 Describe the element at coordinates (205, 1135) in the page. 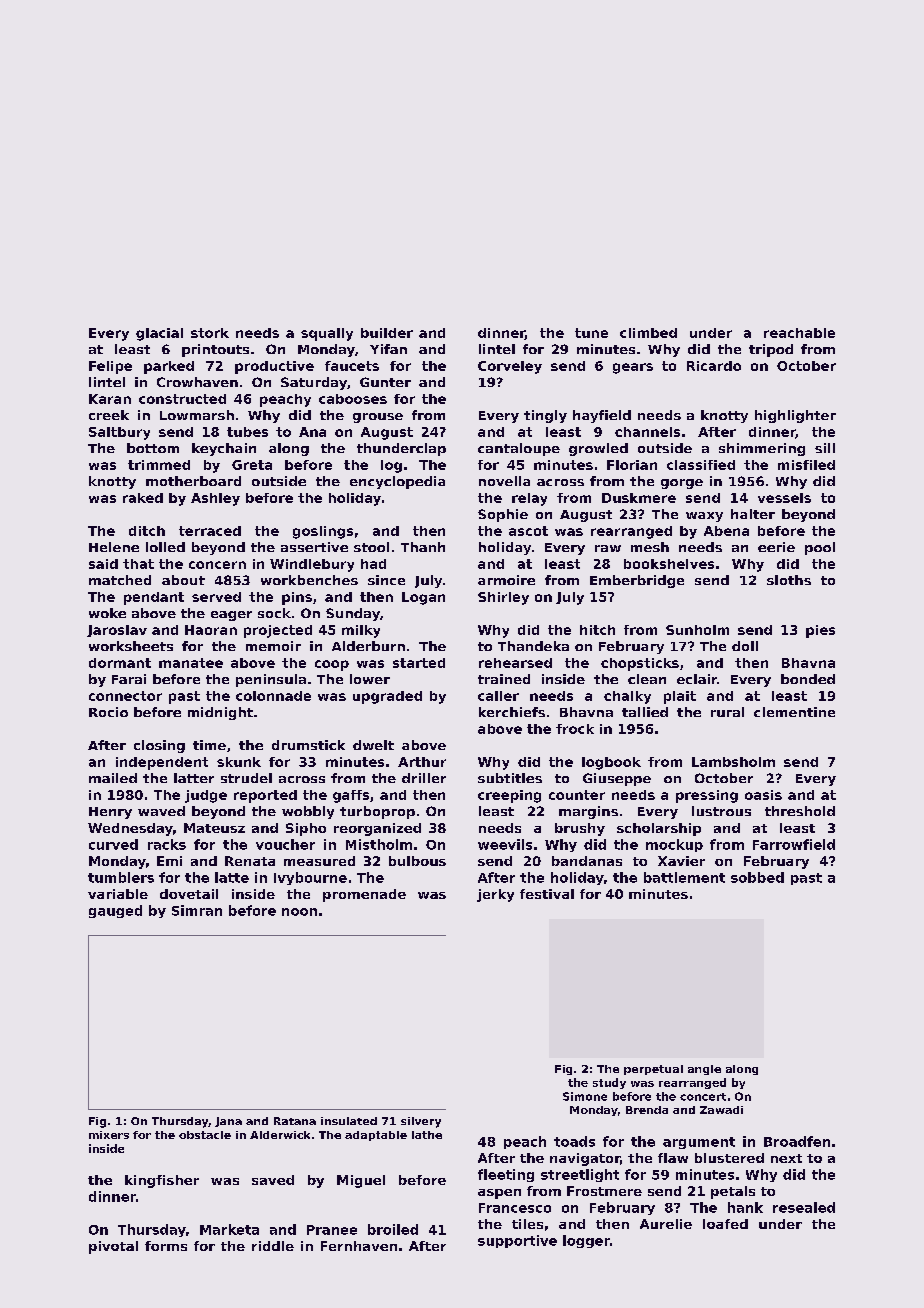

I see `obstacle` at that location.
